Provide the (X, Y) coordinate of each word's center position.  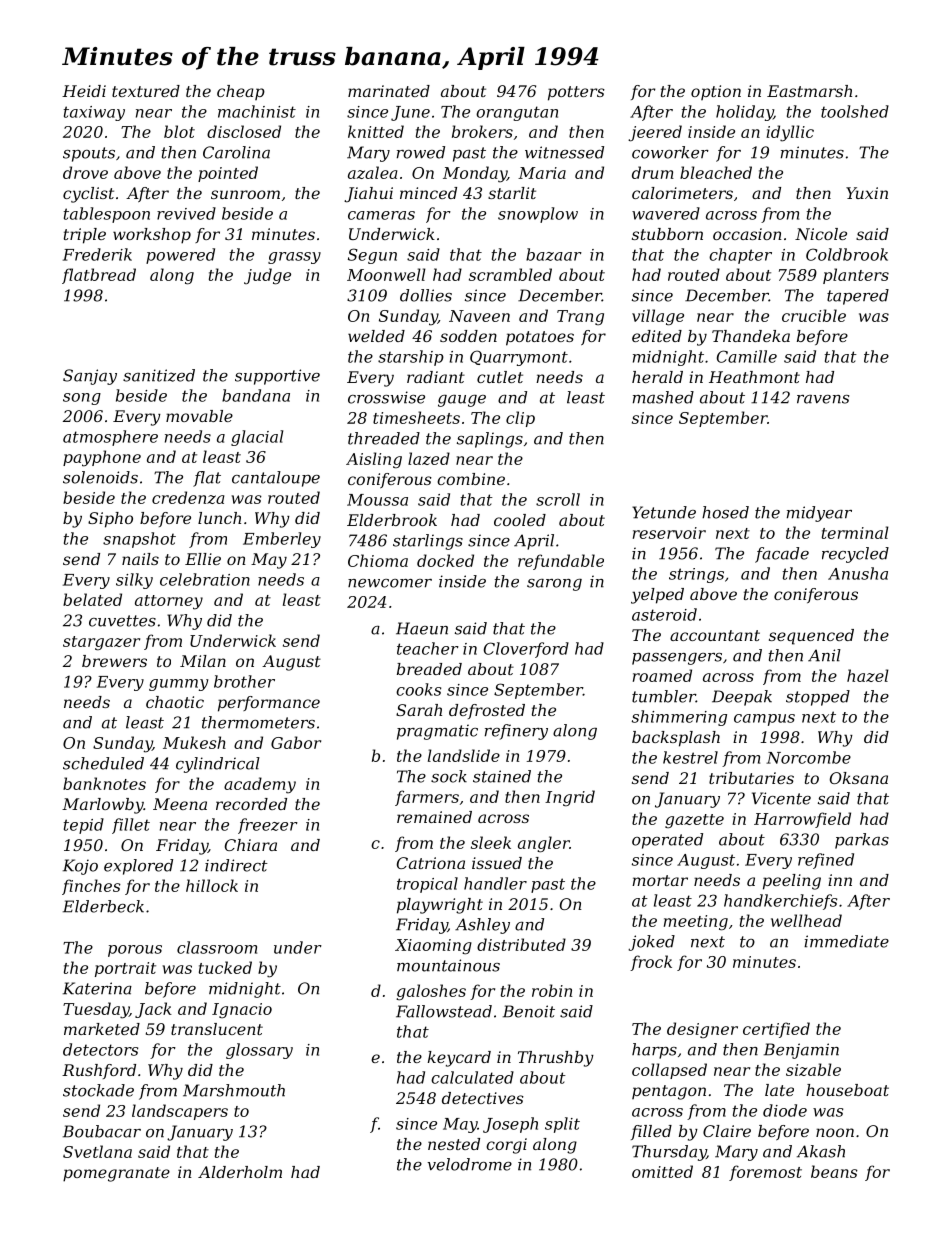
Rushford (99, 1071)
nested (454, 1144)
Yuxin (867, 193)
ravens (823, 399)
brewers (114, 661)
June (410, 113)
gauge (462, 401)
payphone (102, 458)
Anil (824, 655)
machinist (257, 111)
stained (502, 776)
